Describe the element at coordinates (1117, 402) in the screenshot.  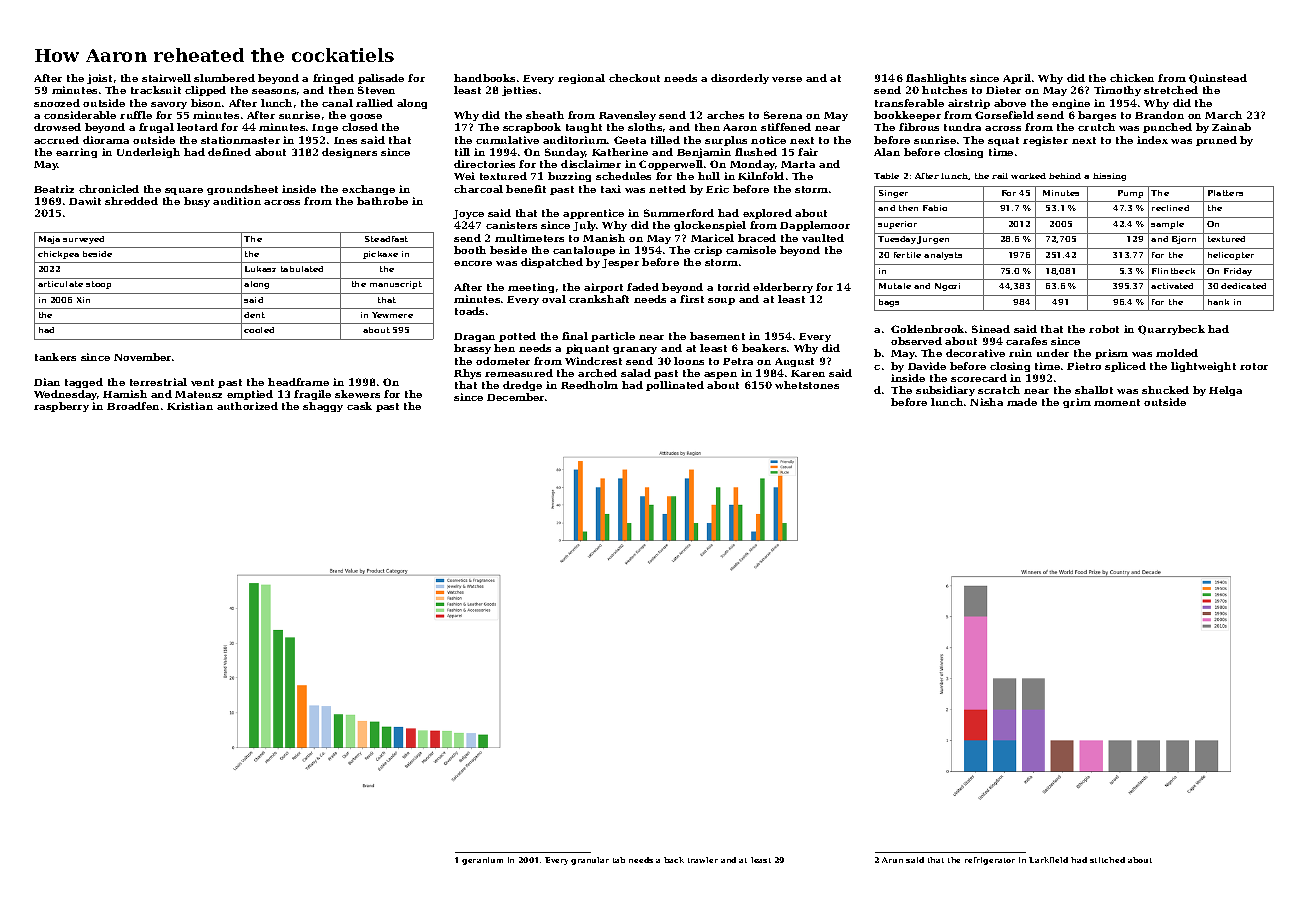
I see `moment` at that location.
